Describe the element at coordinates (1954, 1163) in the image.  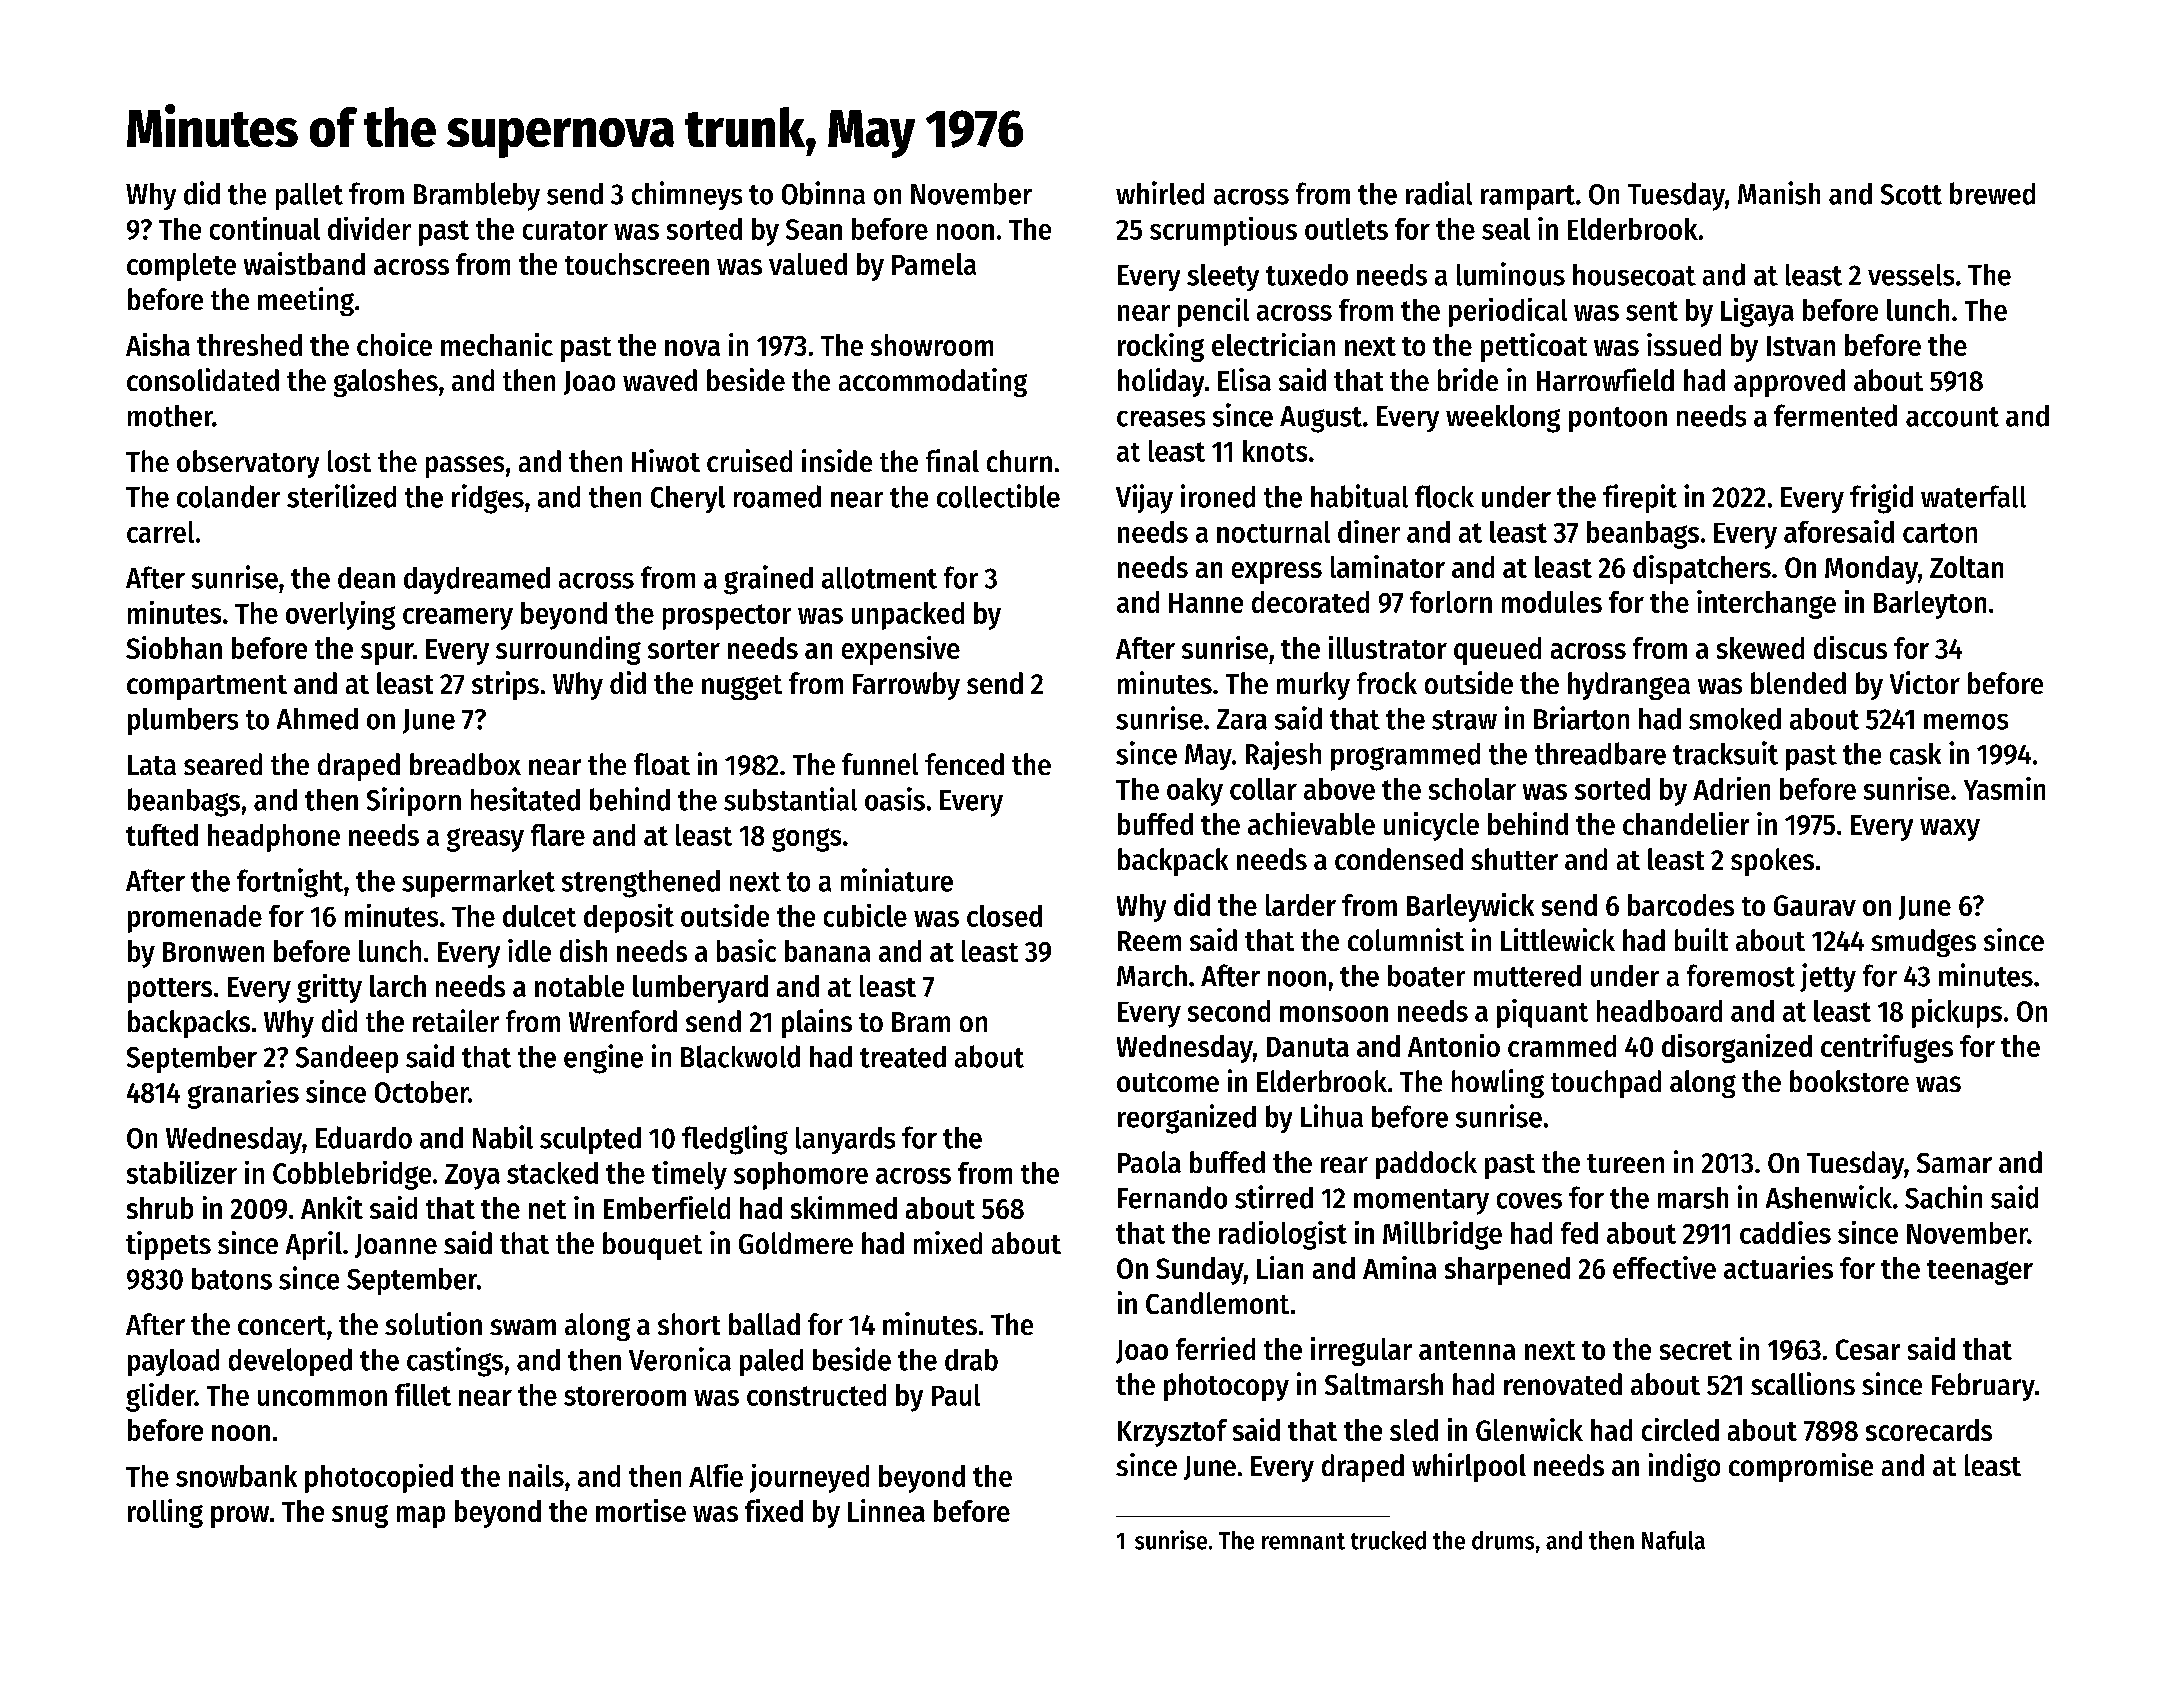
I see `Samar` at that location.
